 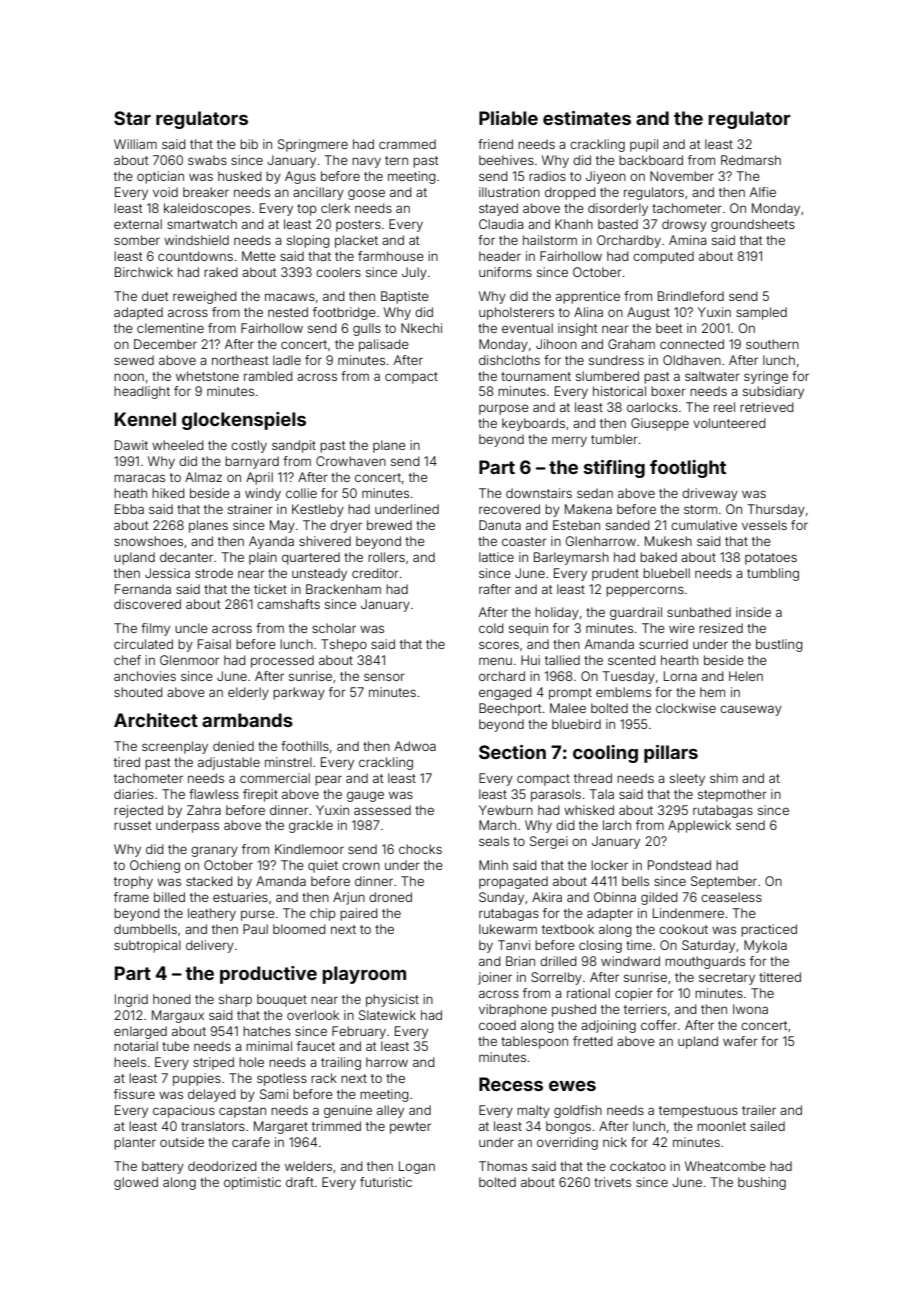 What do you see at coordinates (137, 240) in the screenshot?
I see `somber` at bounding box center [137, 240].
